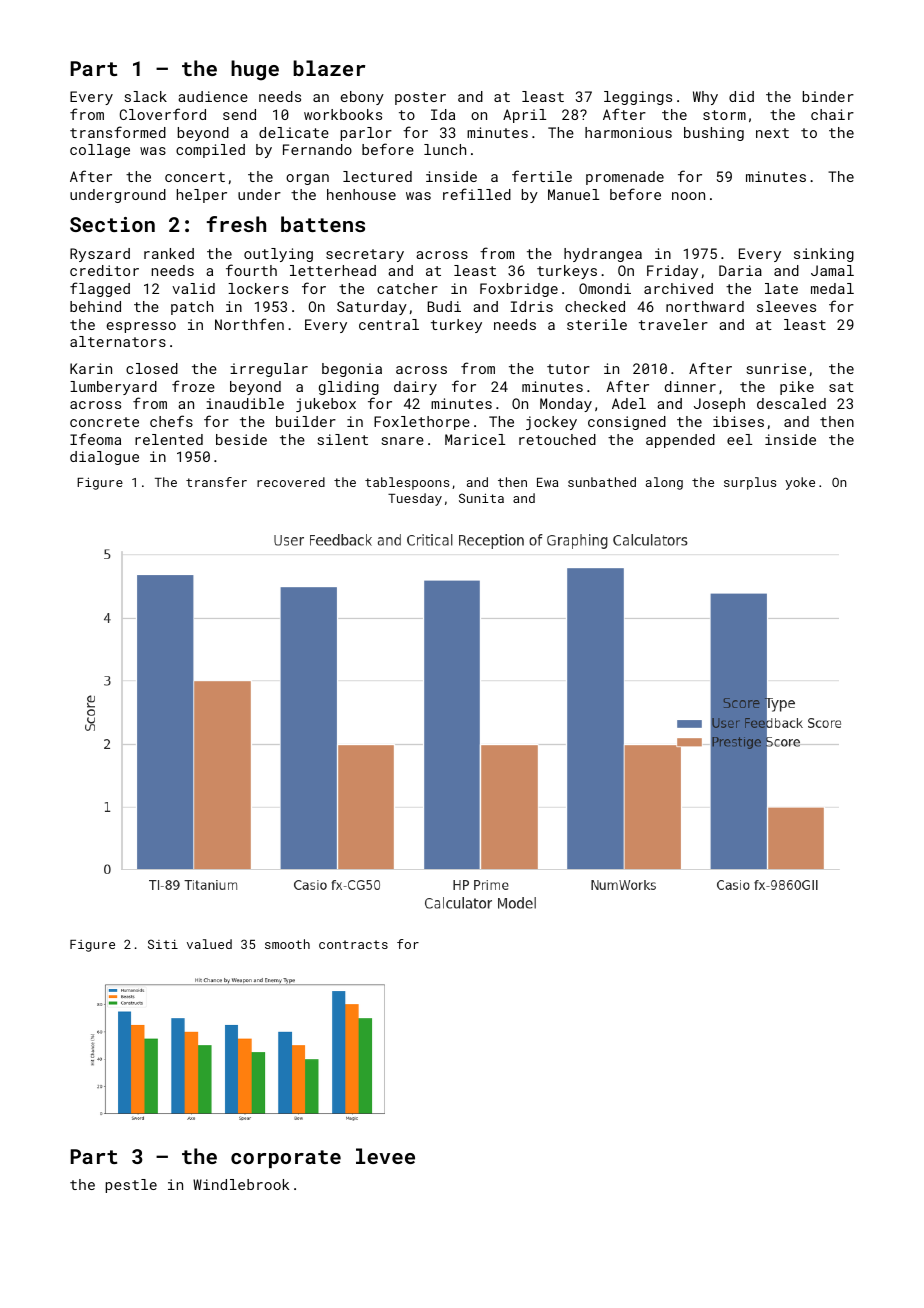 The width and height of the page is (924, 1308). I want to click on Siti, so click(163, 944).
